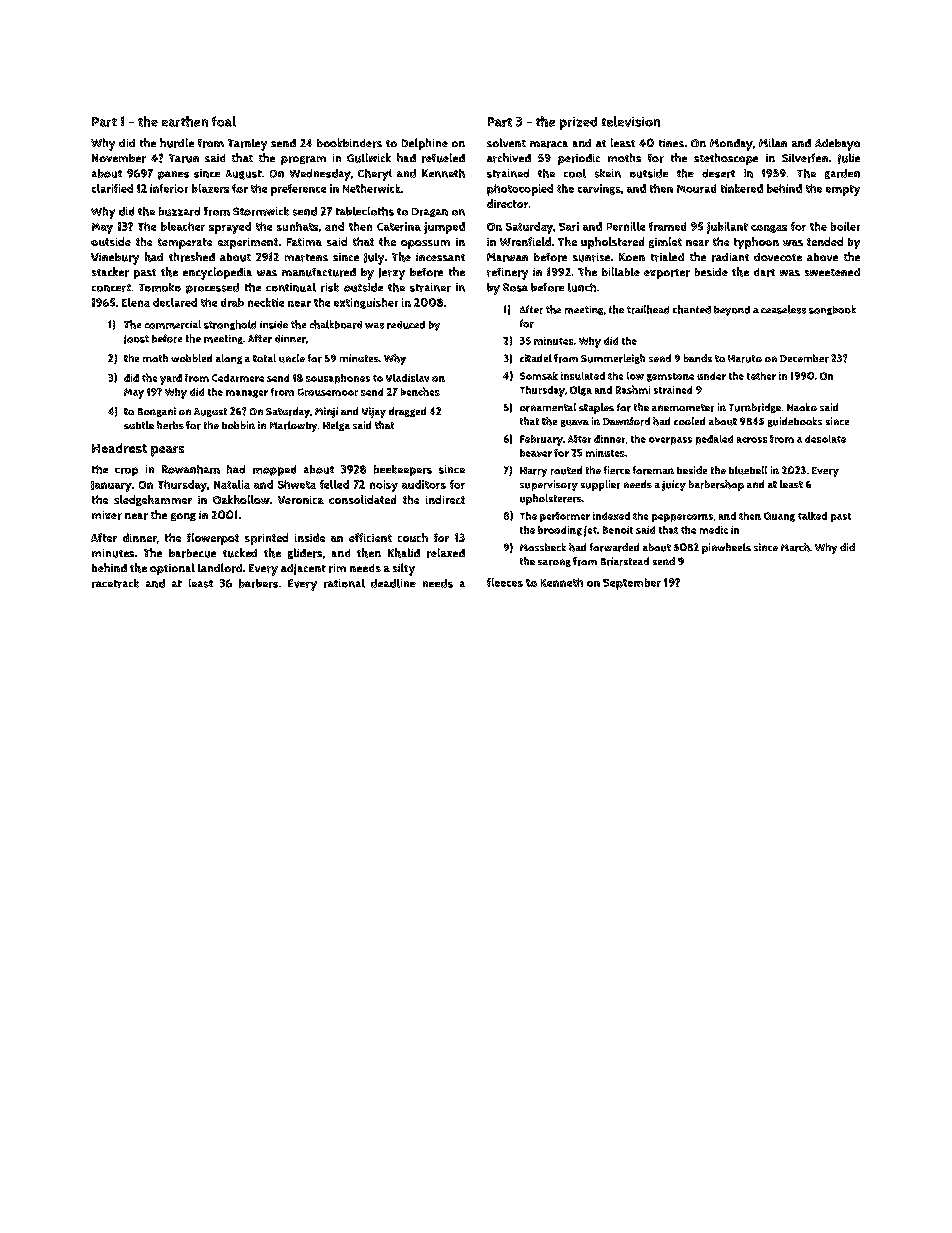 This screenshot has height=1233, width=952. What do you see at coordinates (184, 158) in the screenshot?
I see `Tarun` at bounding box center [184, 158].
